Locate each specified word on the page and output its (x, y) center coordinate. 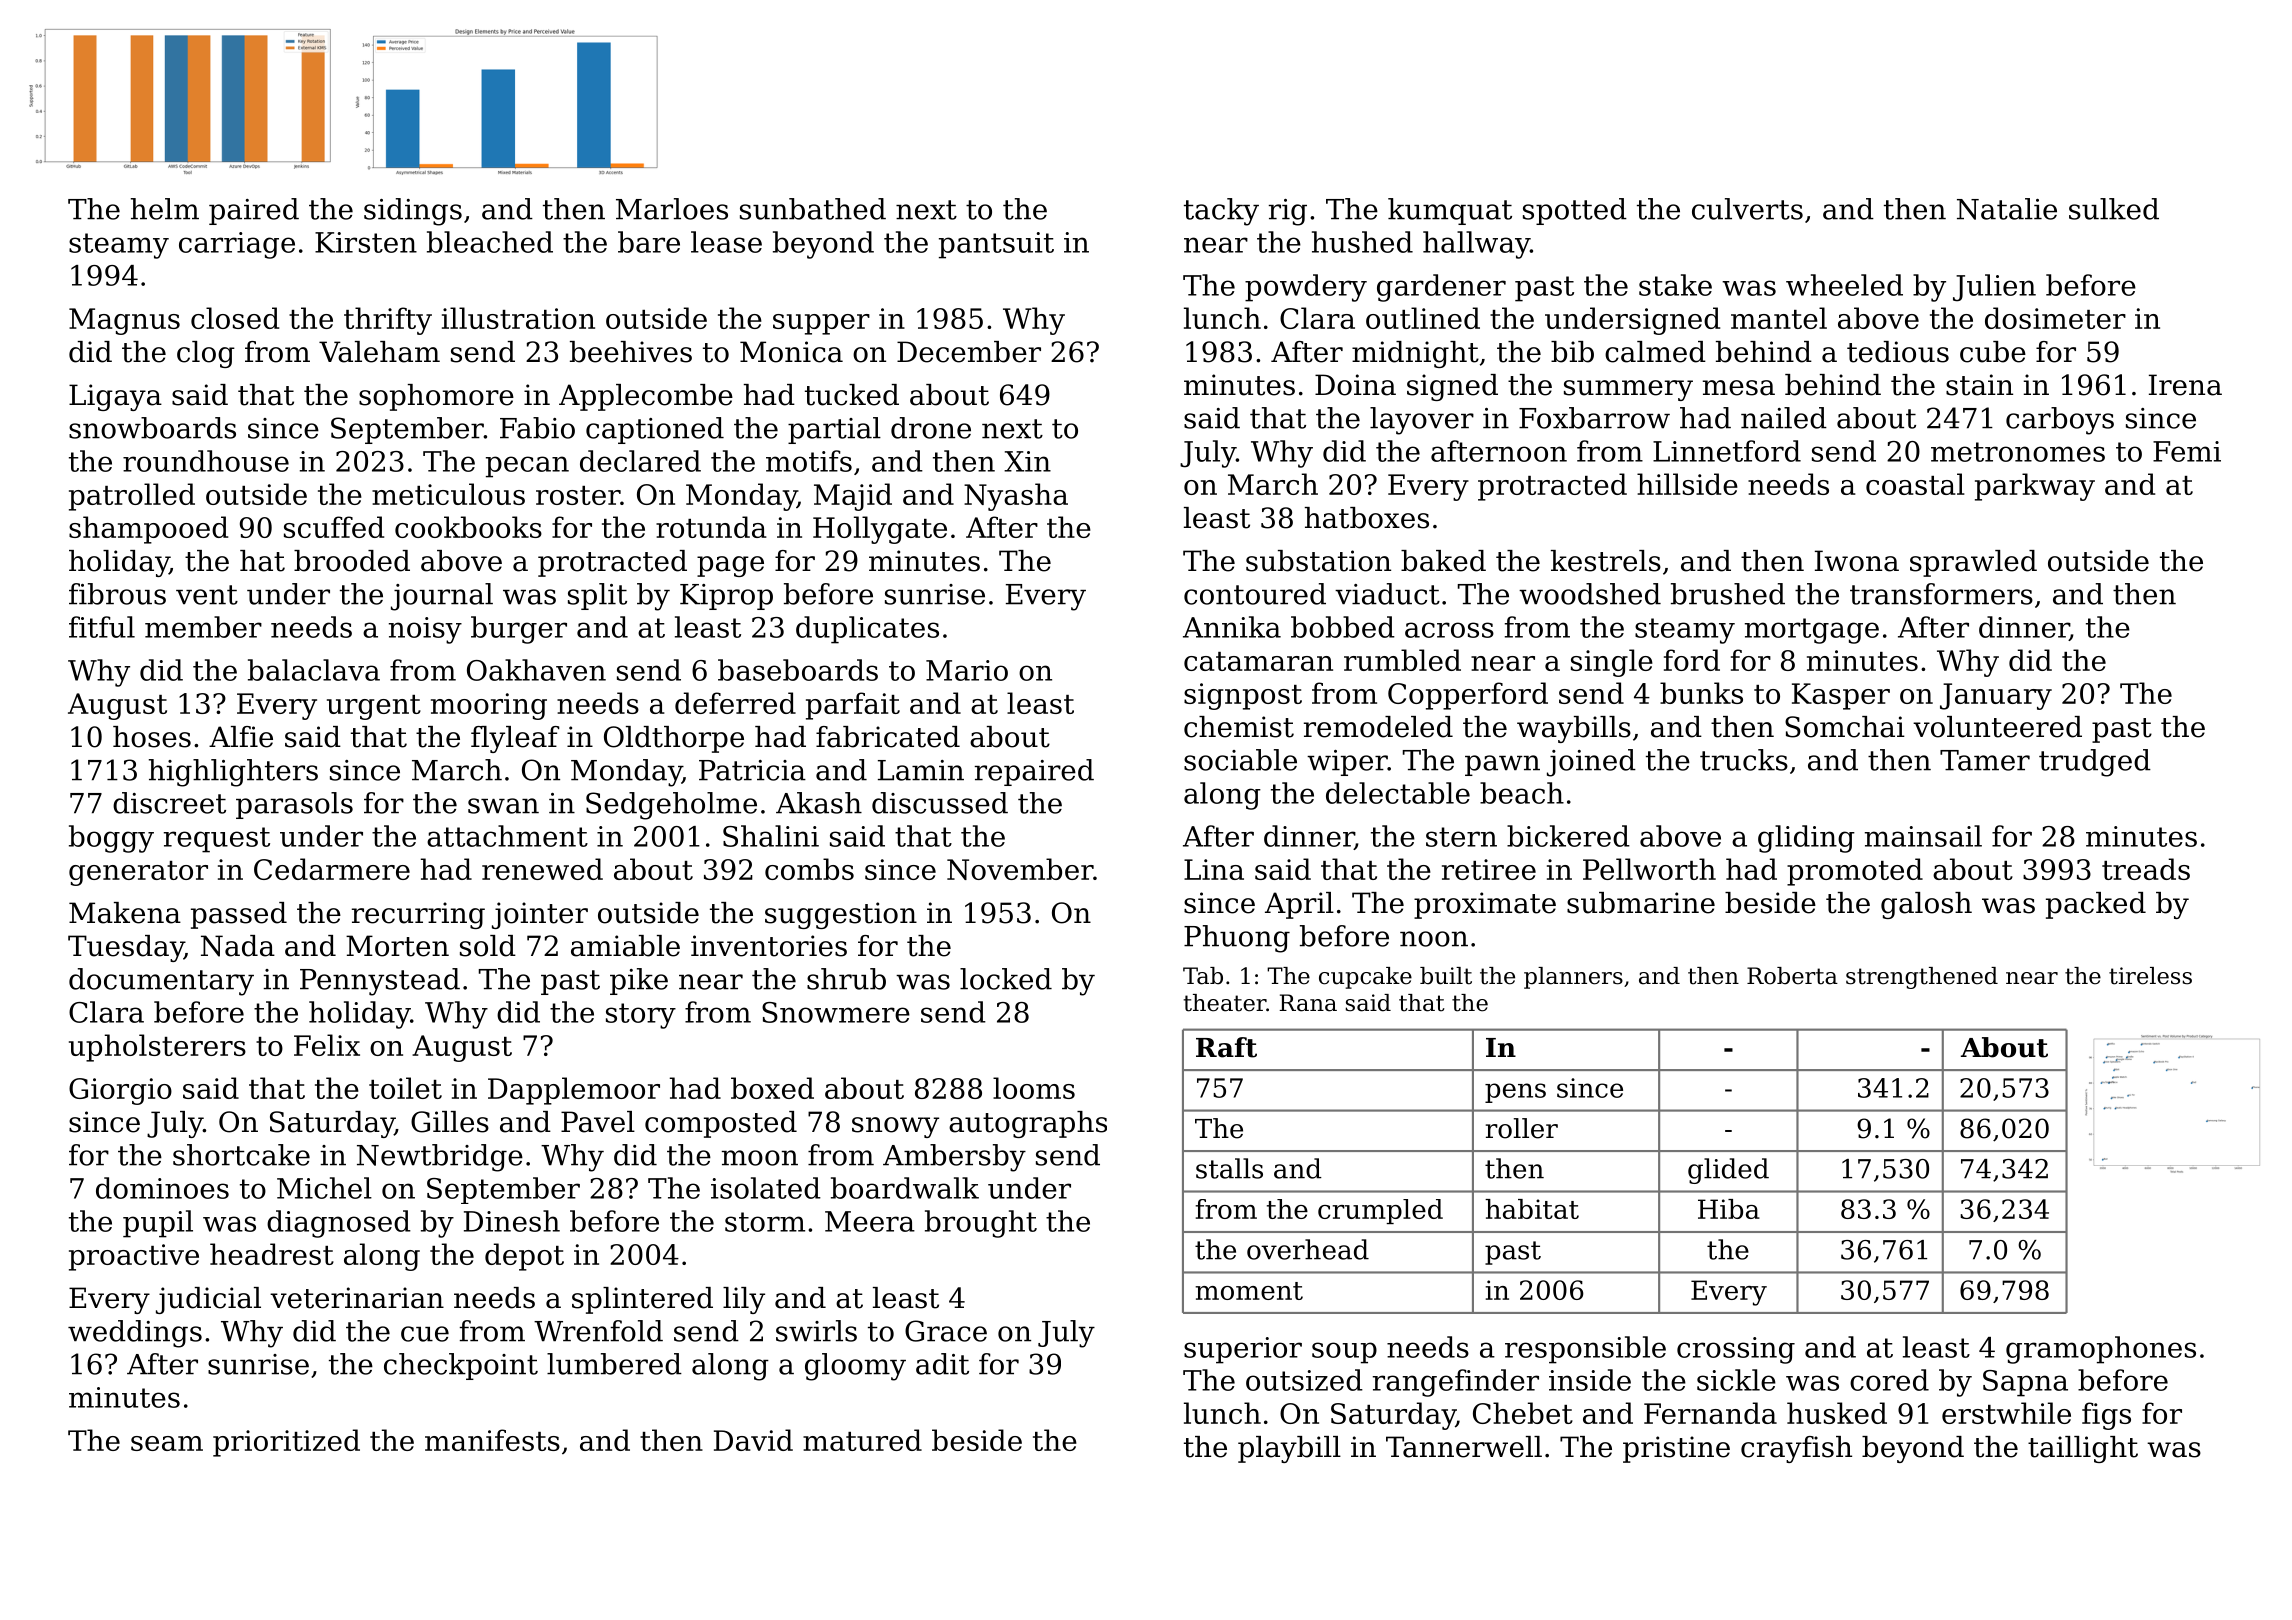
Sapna (2025, 1383)
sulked (2114, 209)
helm (165, 209)
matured (862, 1440)
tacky (1221, 212)
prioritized (286, 1443)
